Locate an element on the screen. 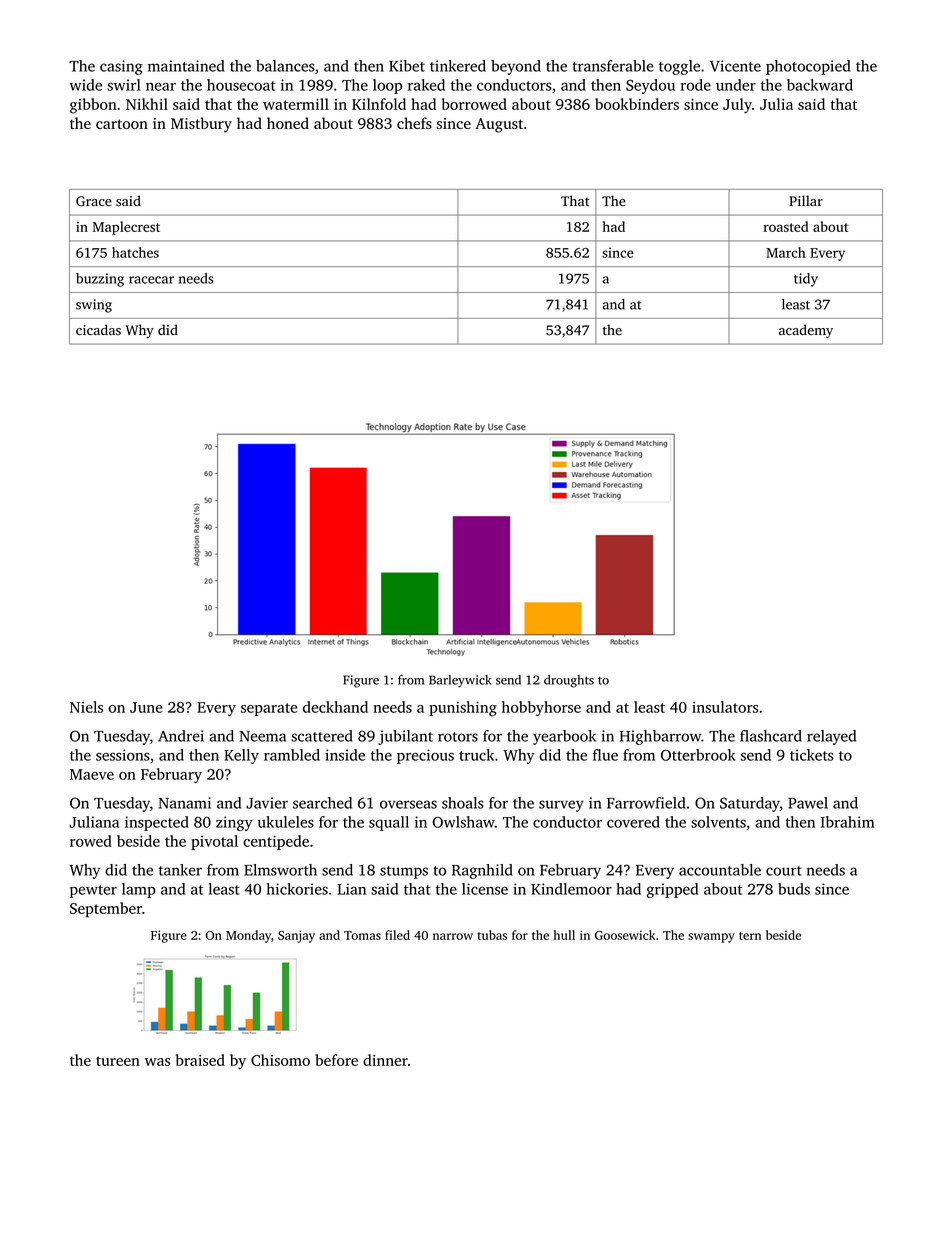 The width and height of the screenshot is (952, 1233). casing is located at coordinates (121, 67).
